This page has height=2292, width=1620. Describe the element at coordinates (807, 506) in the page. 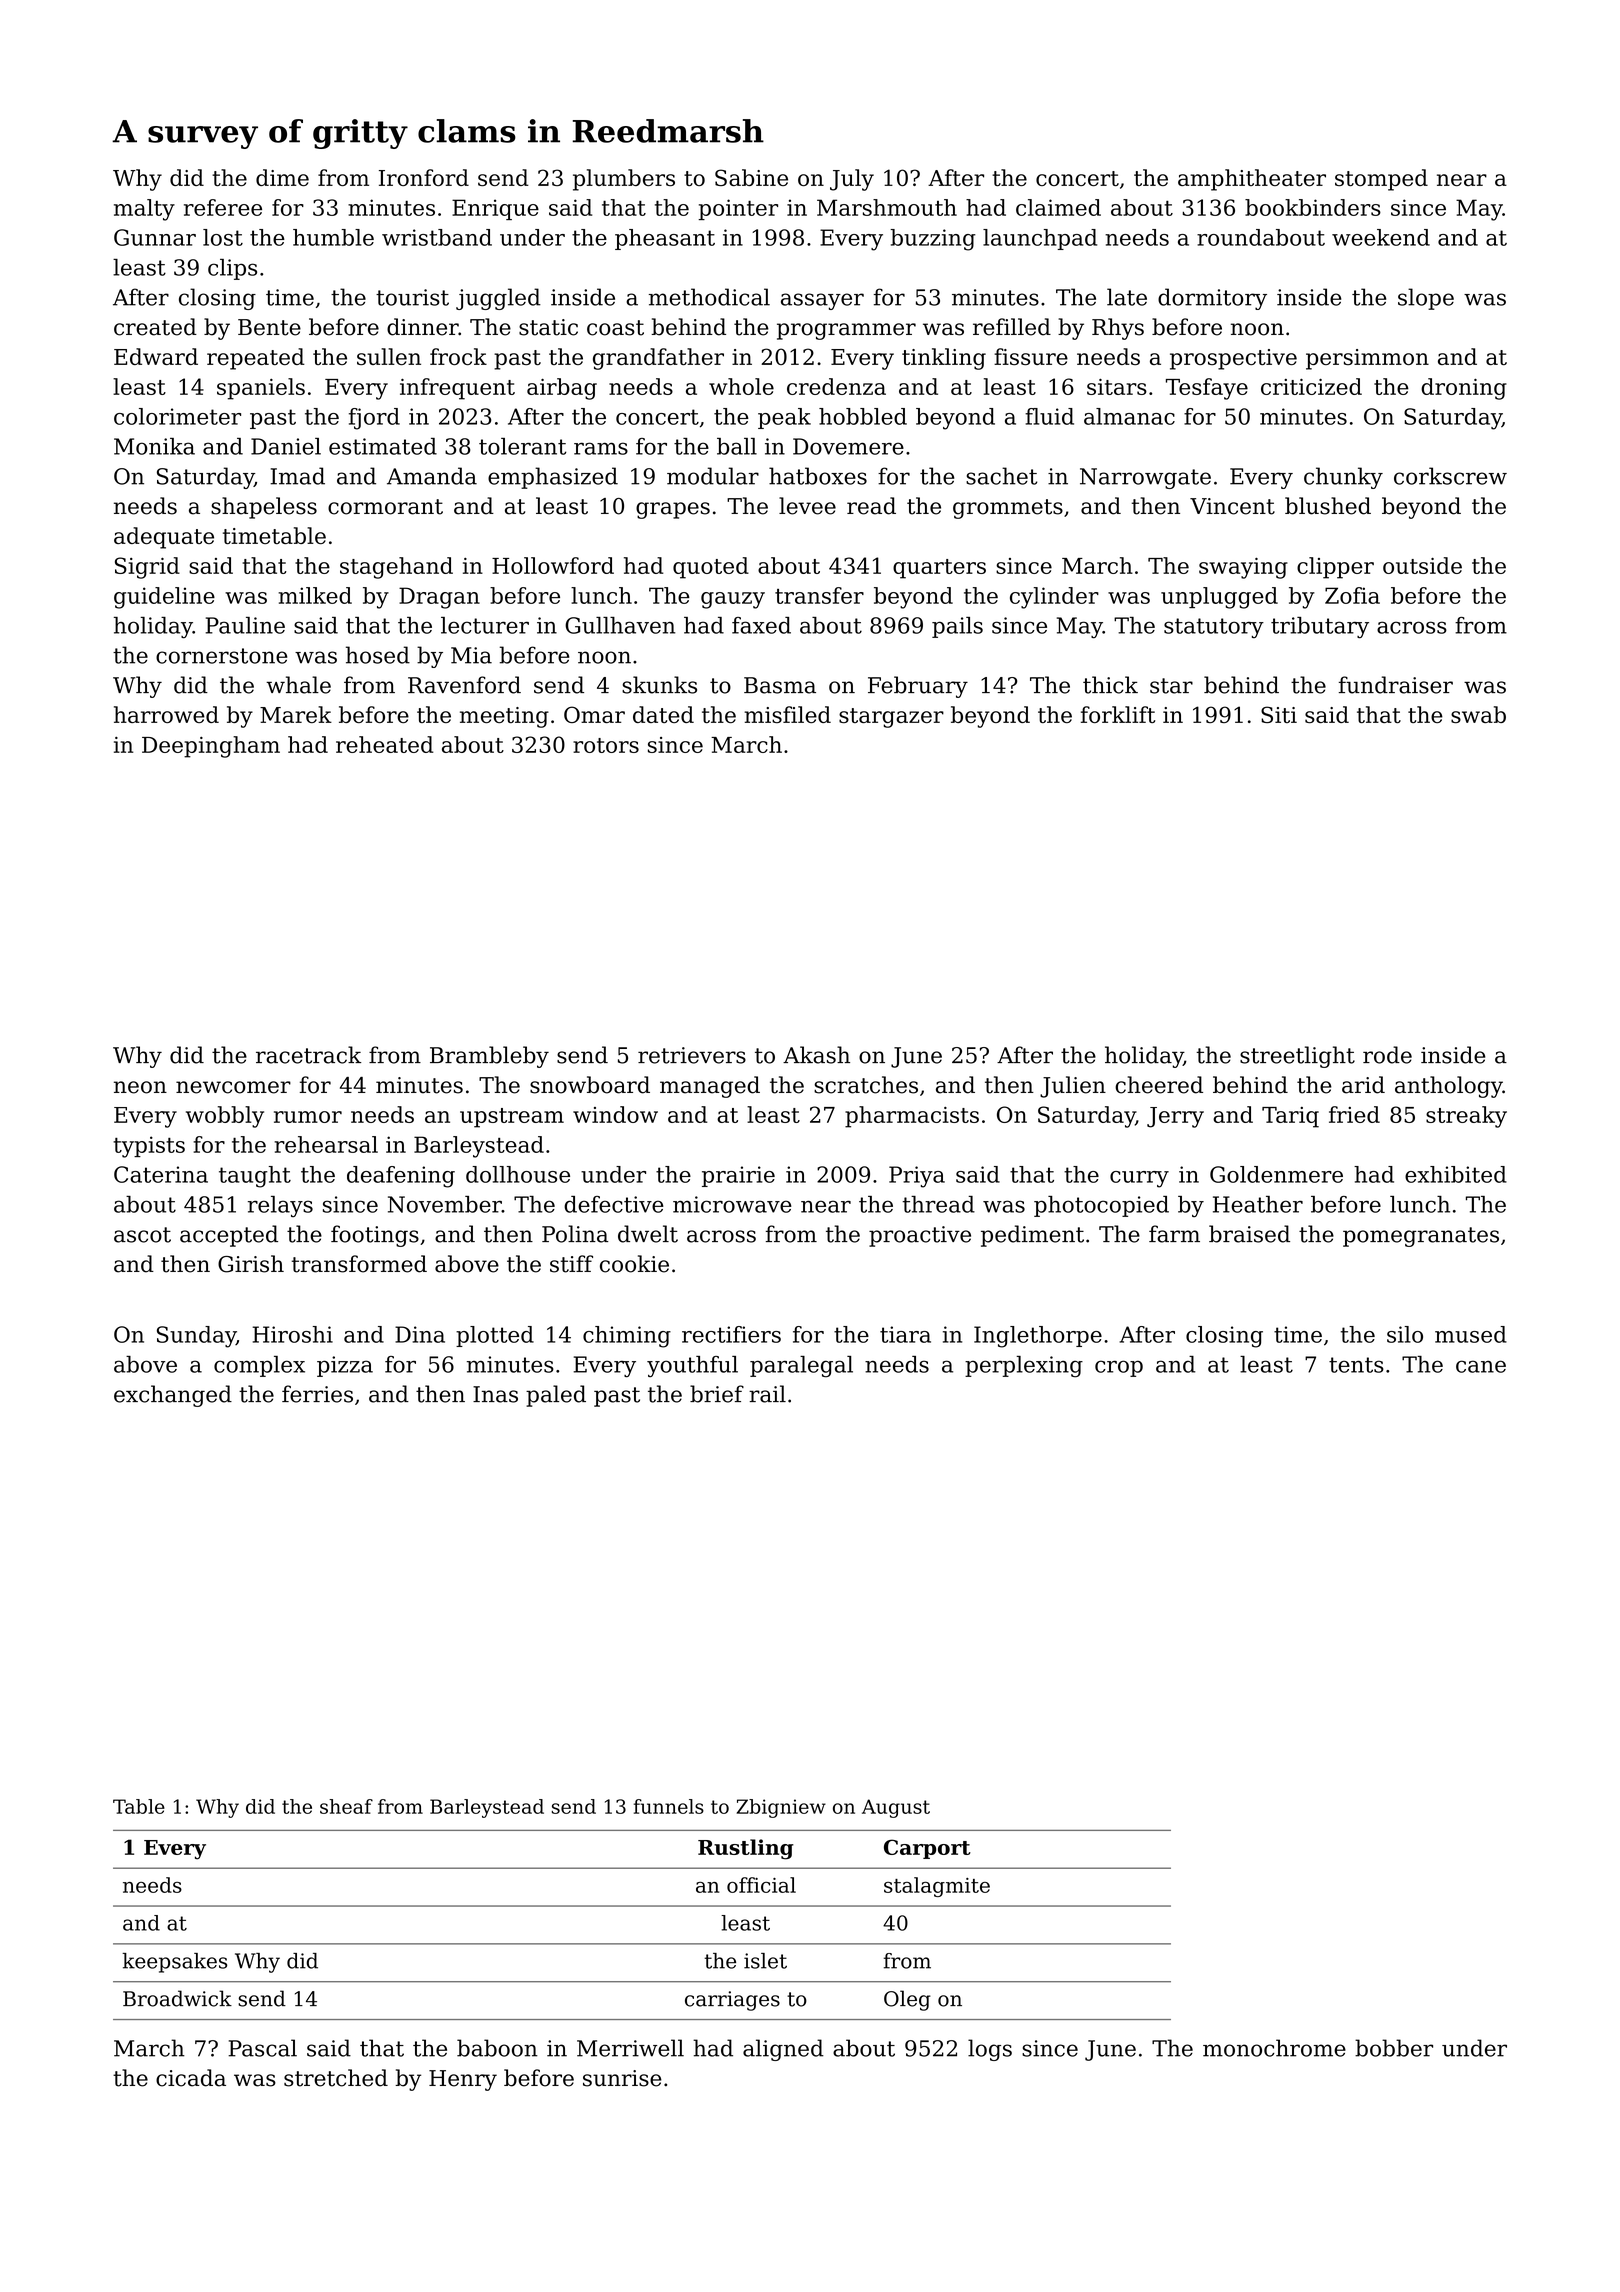

I see `levee` at that location.
